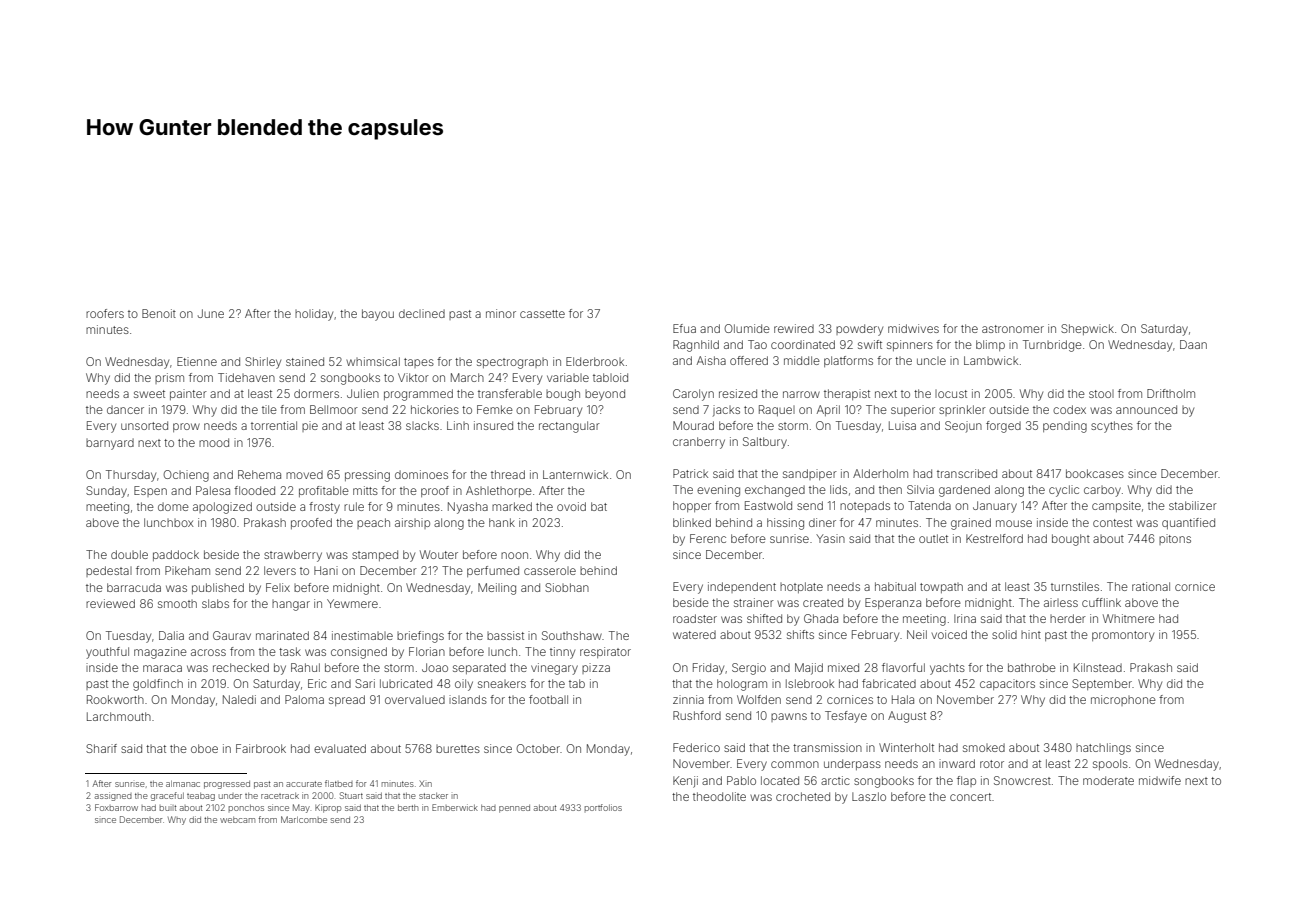 Image resolution: width=1308 pixels, height=924 pixels. Describe the element at coordinates (1101, 394) in the image. I see `stool` at that location.
